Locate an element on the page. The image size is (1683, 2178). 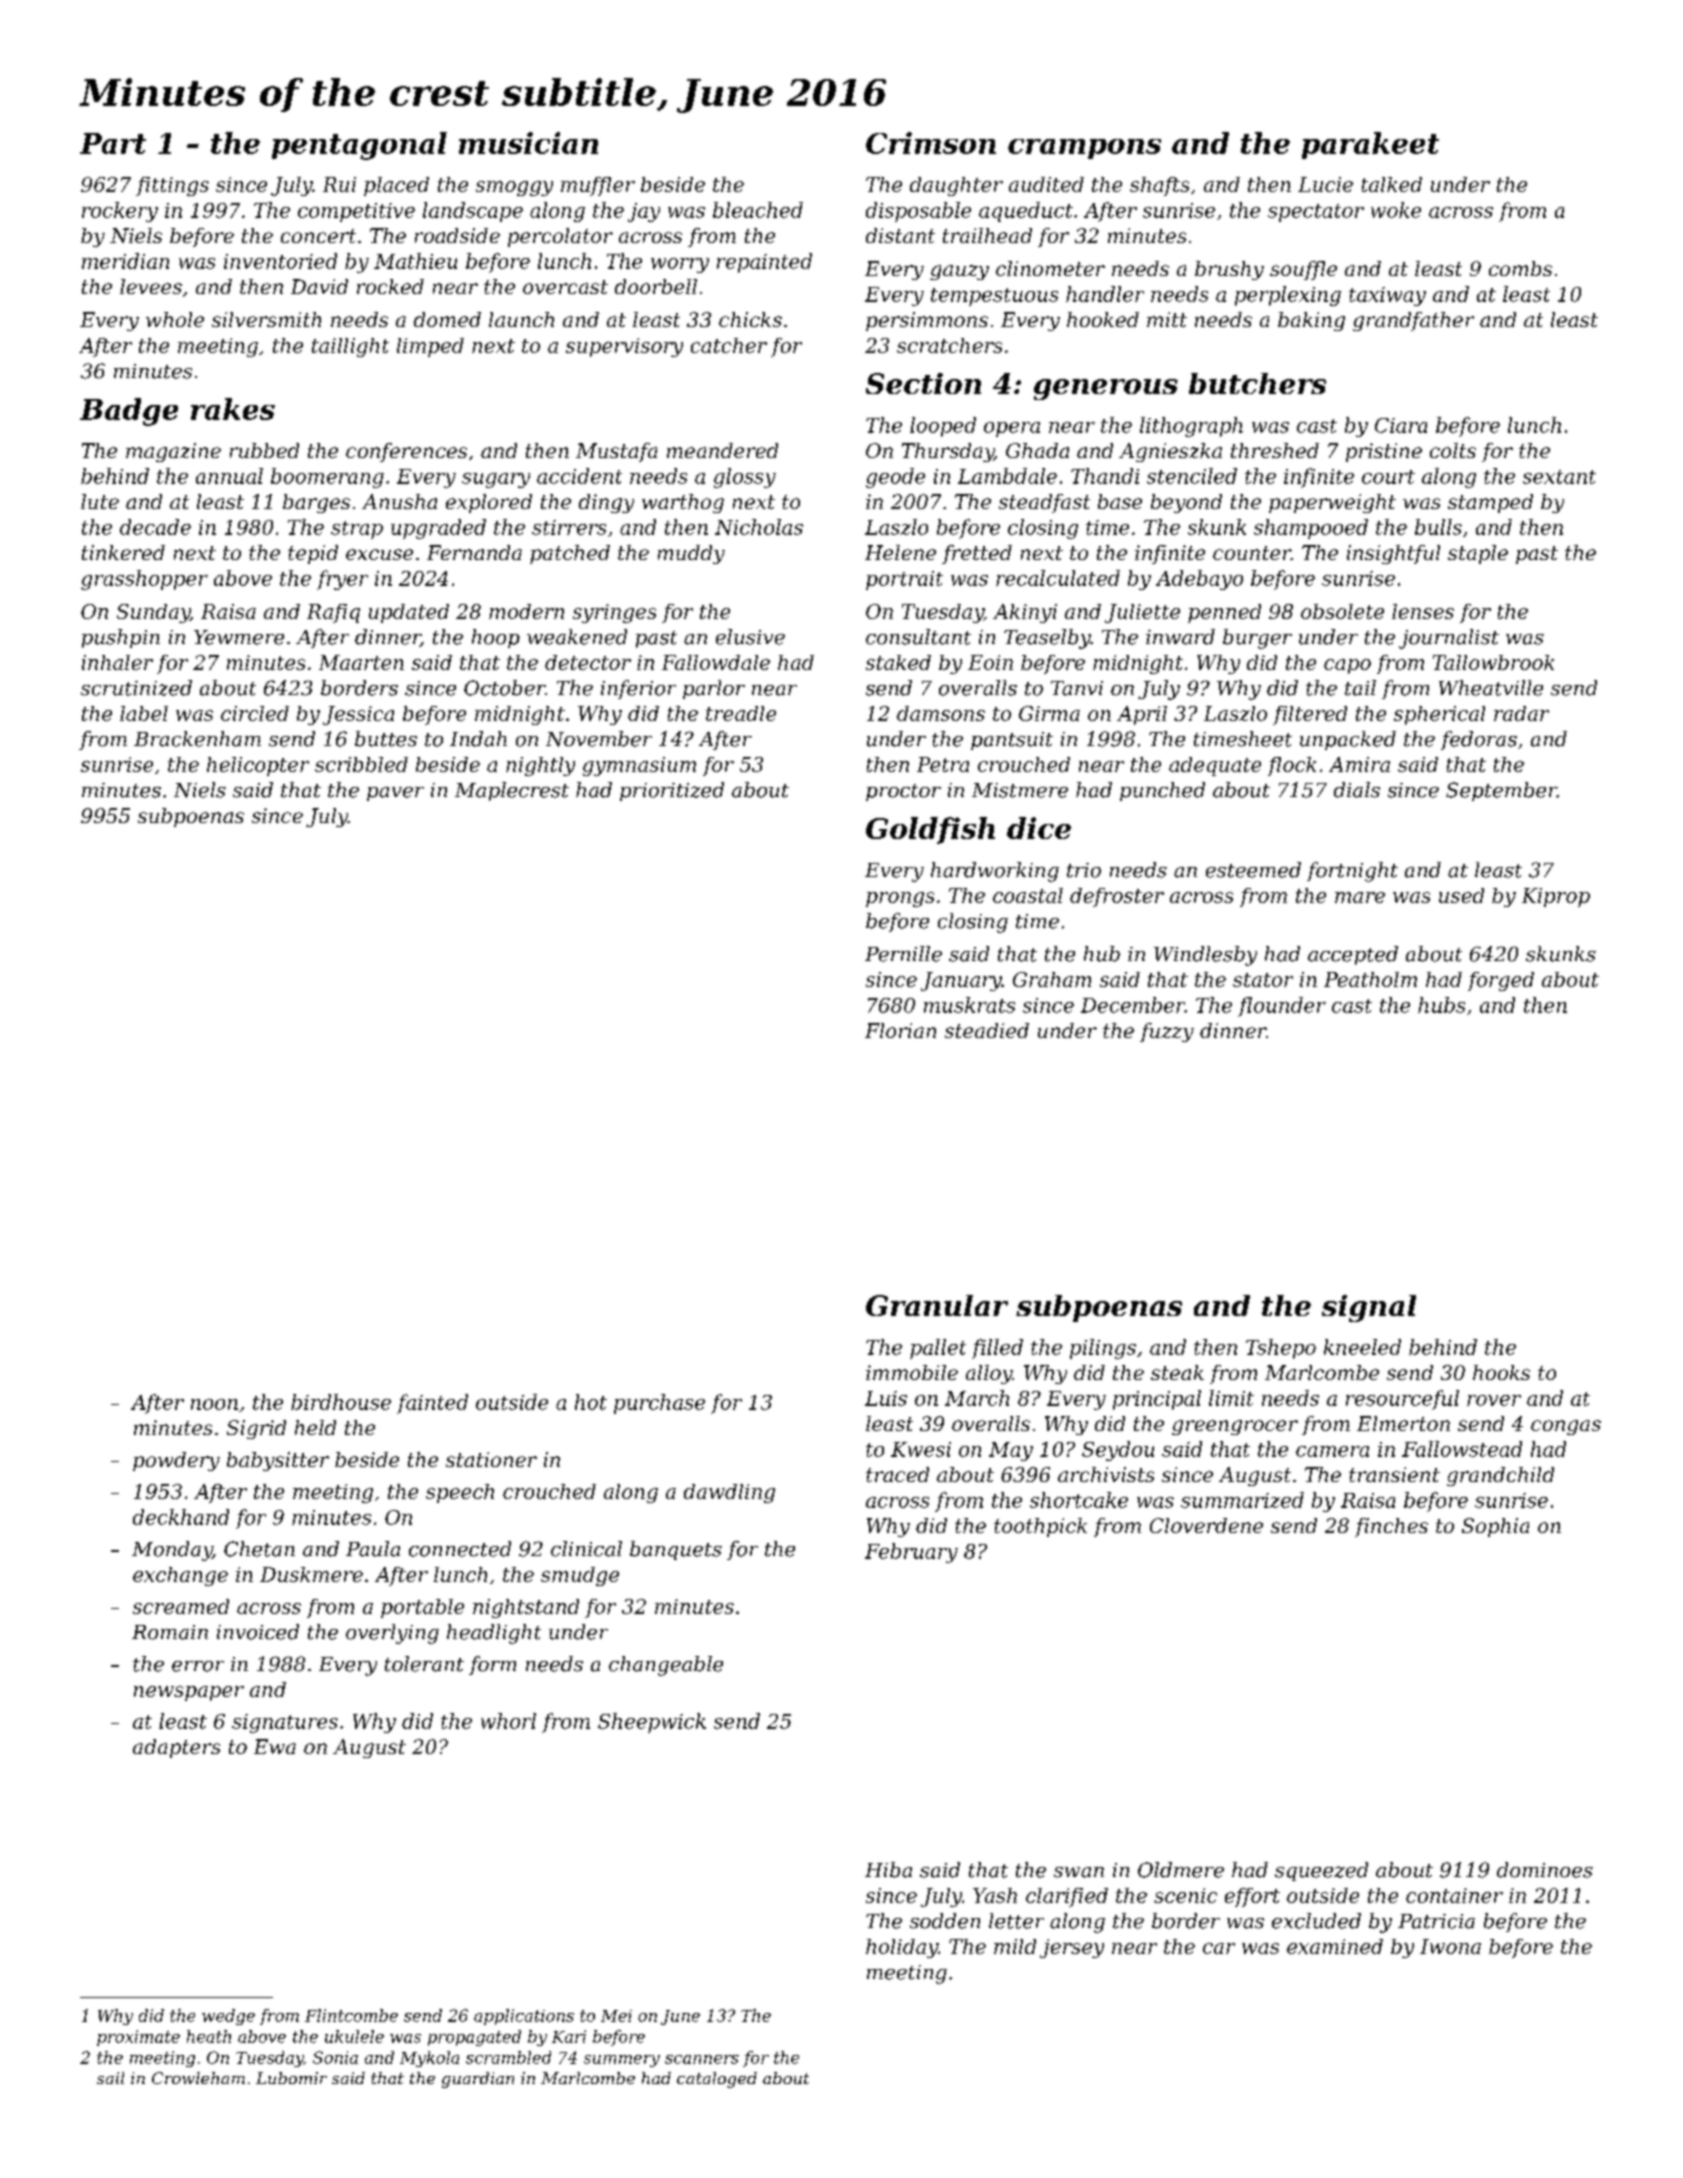
helicopter is located at coordinates (258, 766).
